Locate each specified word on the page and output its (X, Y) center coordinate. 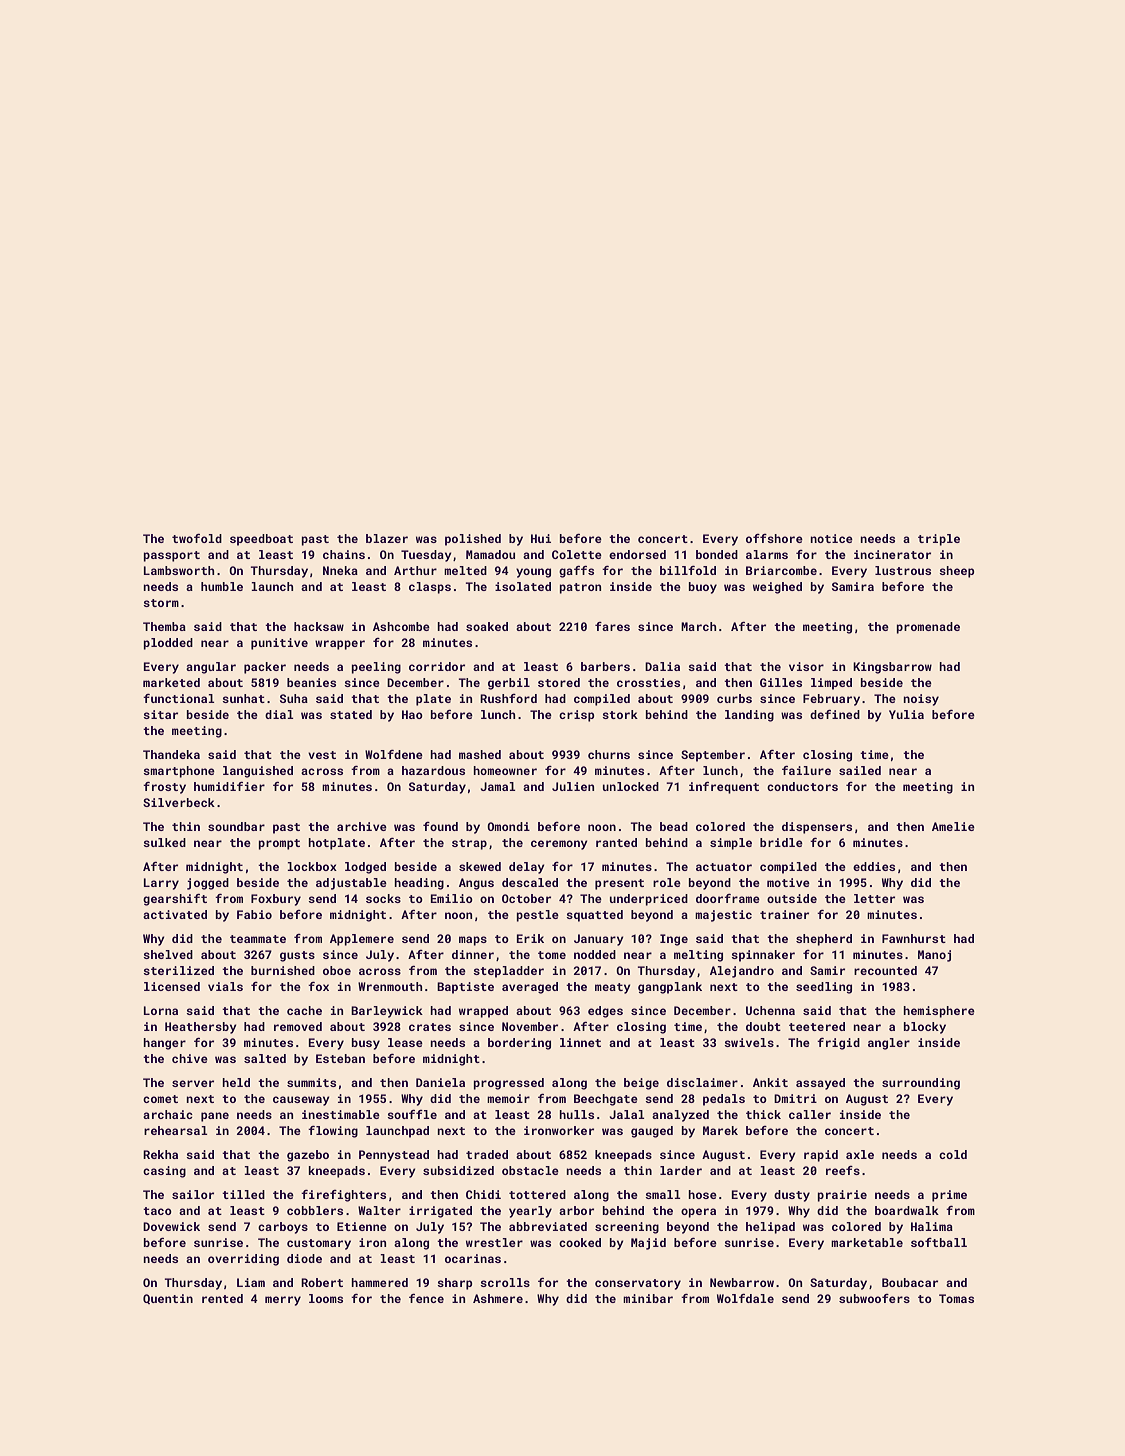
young (533, 573)
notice (831, 538)
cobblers (315, 1210)
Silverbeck (179, 802)
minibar (648, 1298)
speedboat (261, 540)
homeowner (505, 770)
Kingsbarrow (892, 668)
